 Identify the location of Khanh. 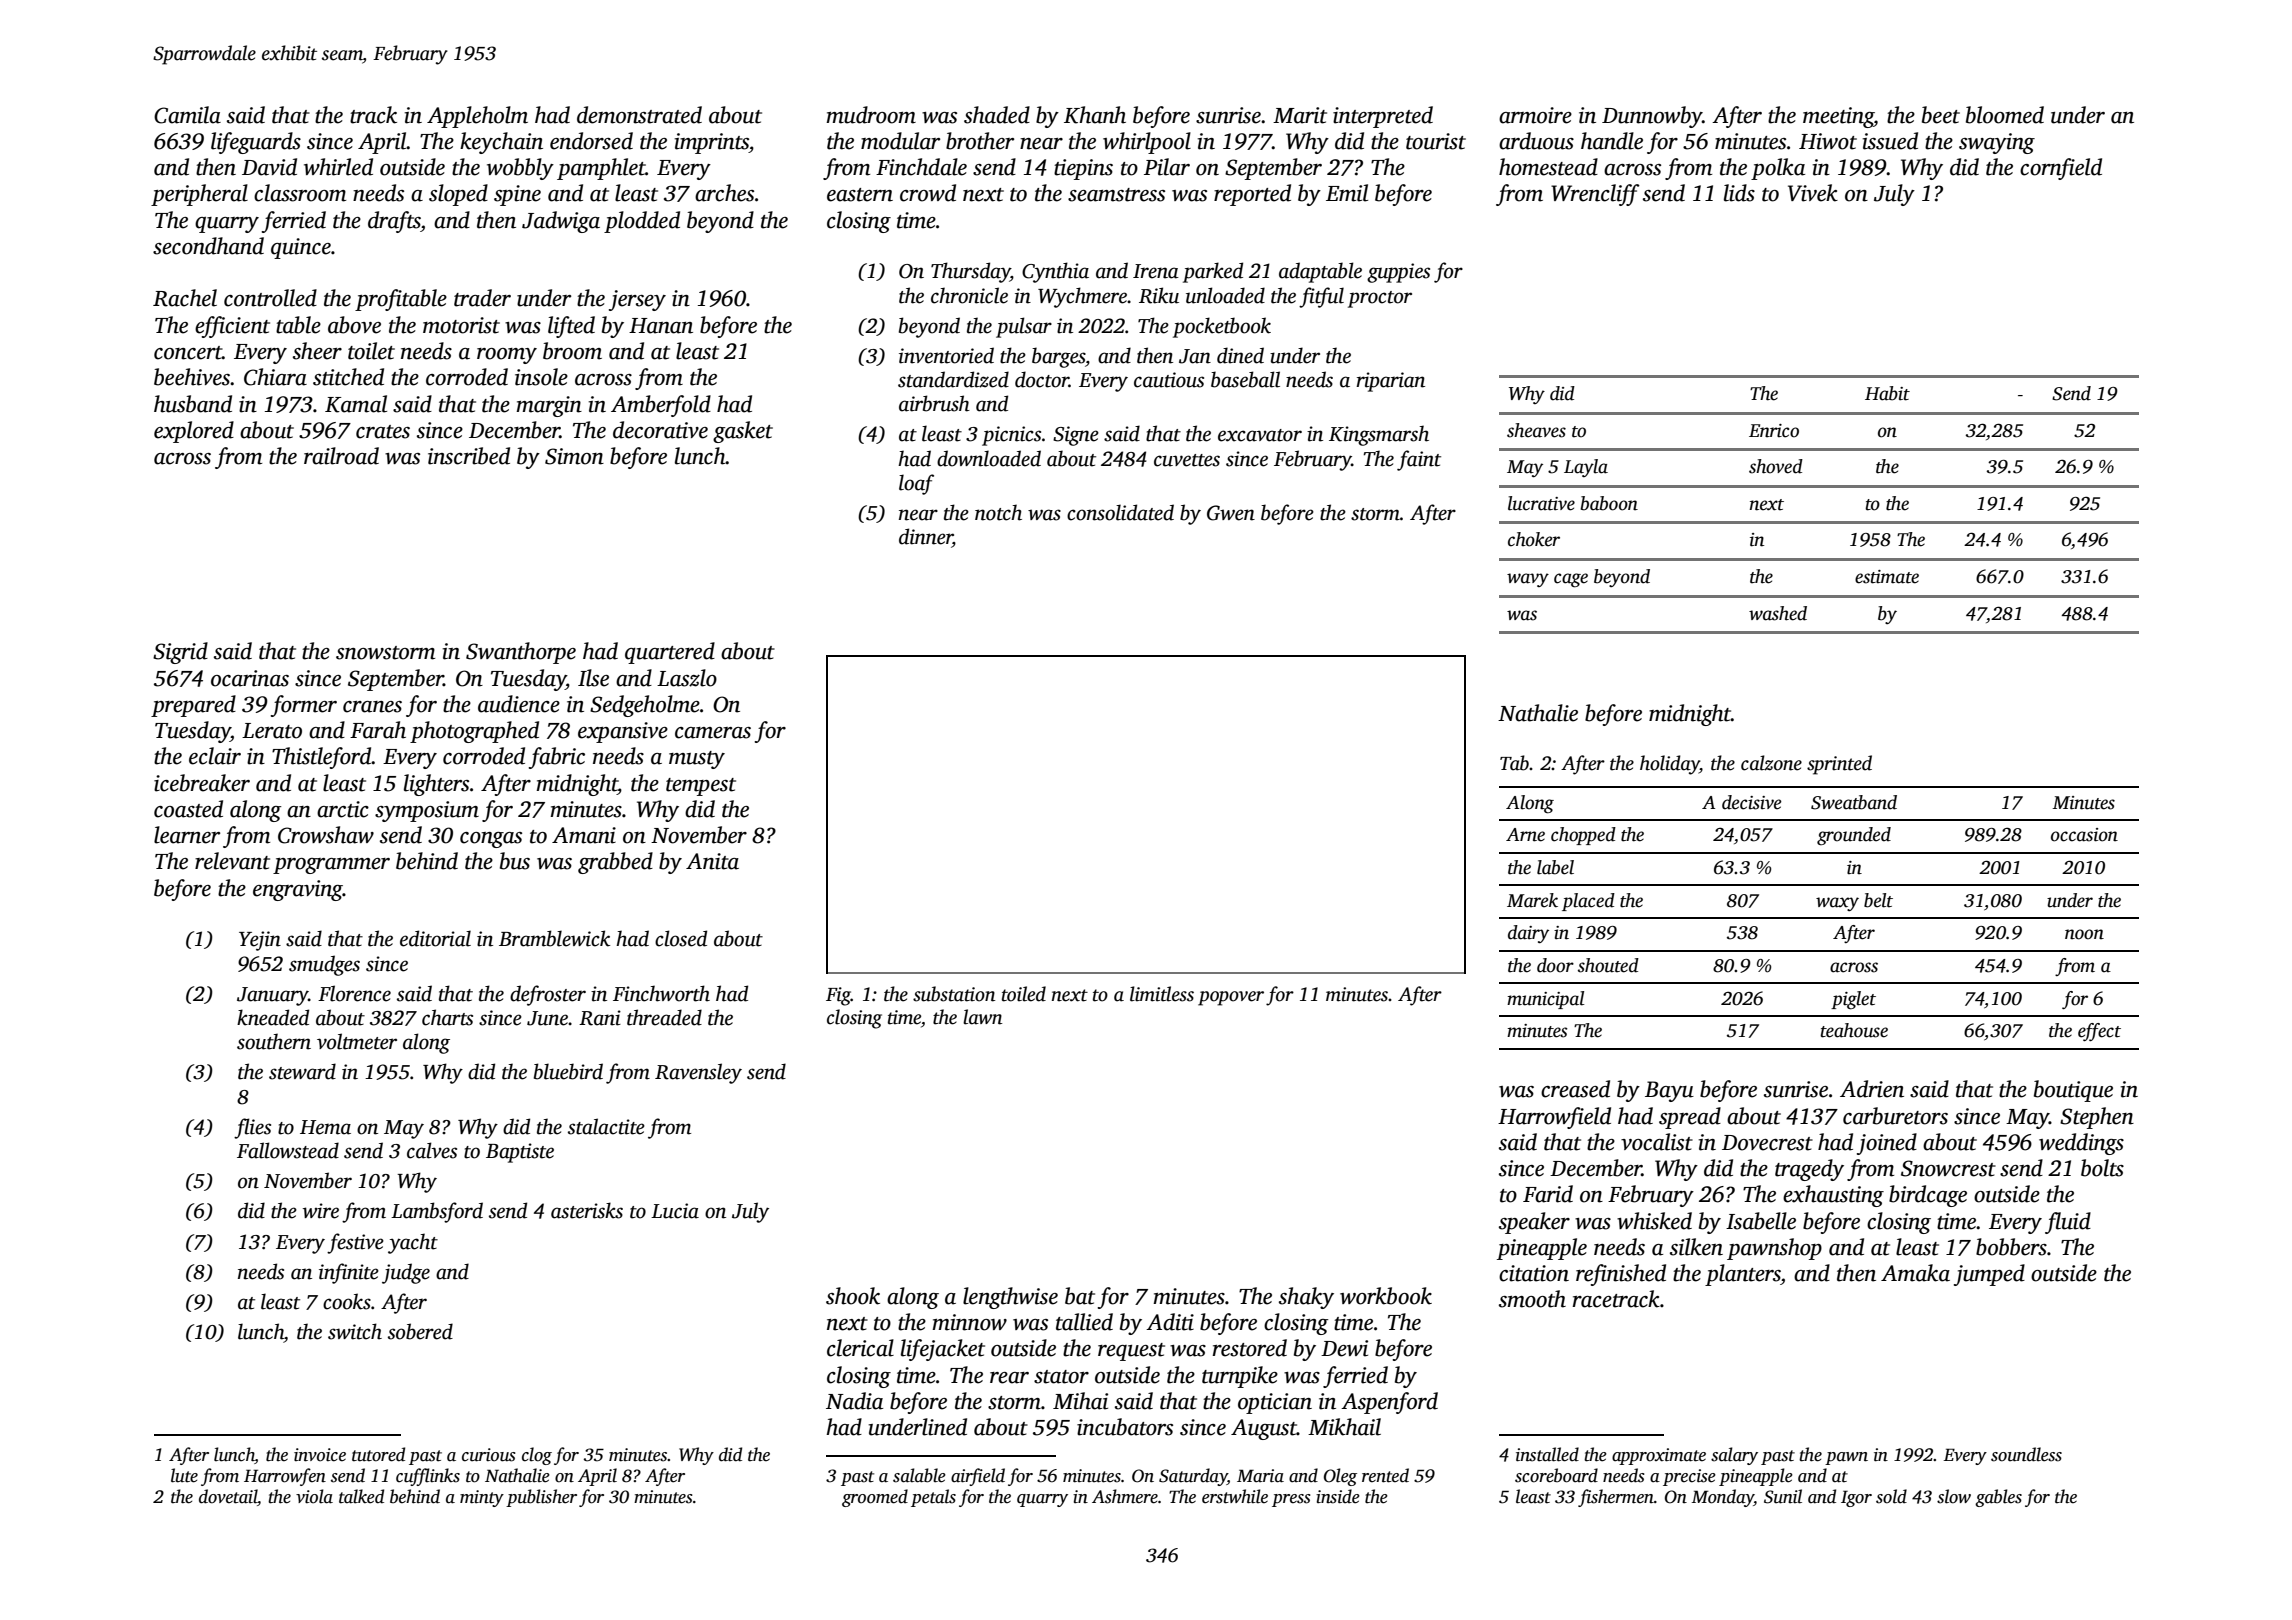
(1095, 115).
